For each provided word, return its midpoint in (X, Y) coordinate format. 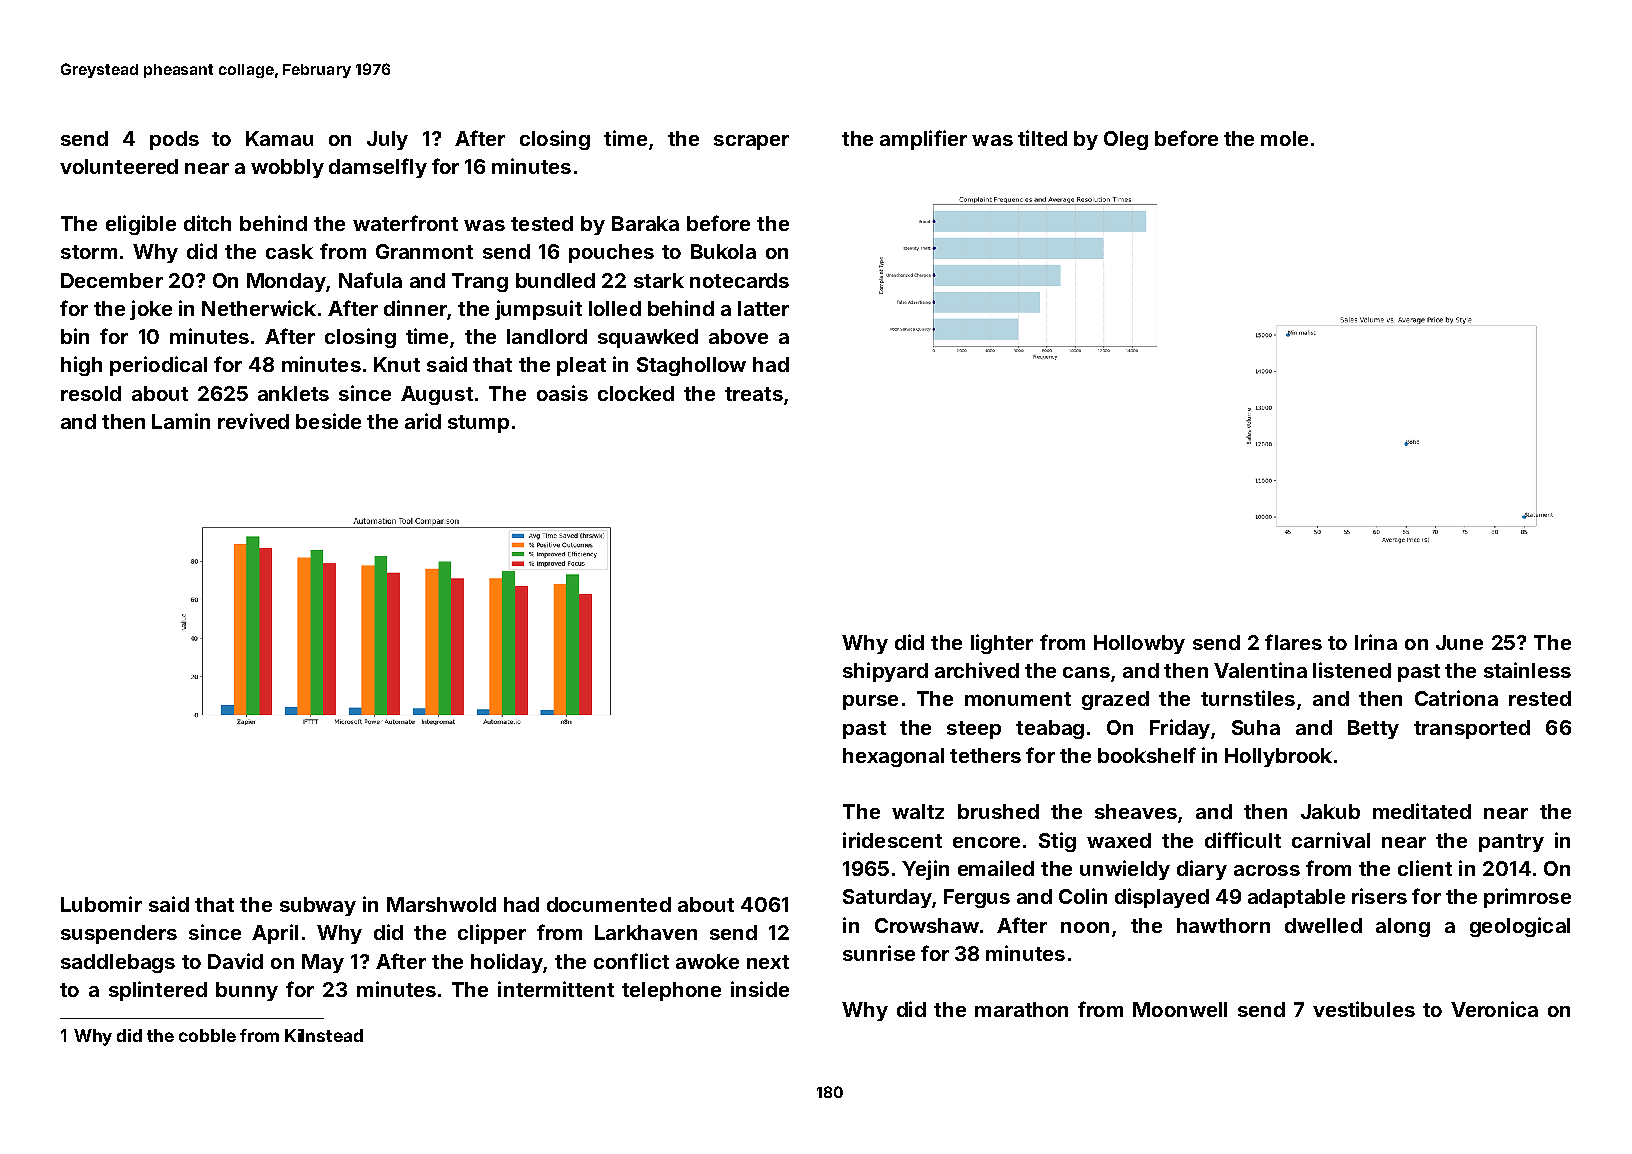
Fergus (977, 898)
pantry (1511, 843)
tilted (1042, 138)
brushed (998, 811)
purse (870, 702)
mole (1284, 138)
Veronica (1494, 1009)
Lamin (181, 421)
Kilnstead (324, 1035)
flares (1293, 642)
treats (754, 394)
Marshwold (441, 904)
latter (763, 308)
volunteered (119, 166)
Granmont (424, 251)
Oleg (1126, 140)
